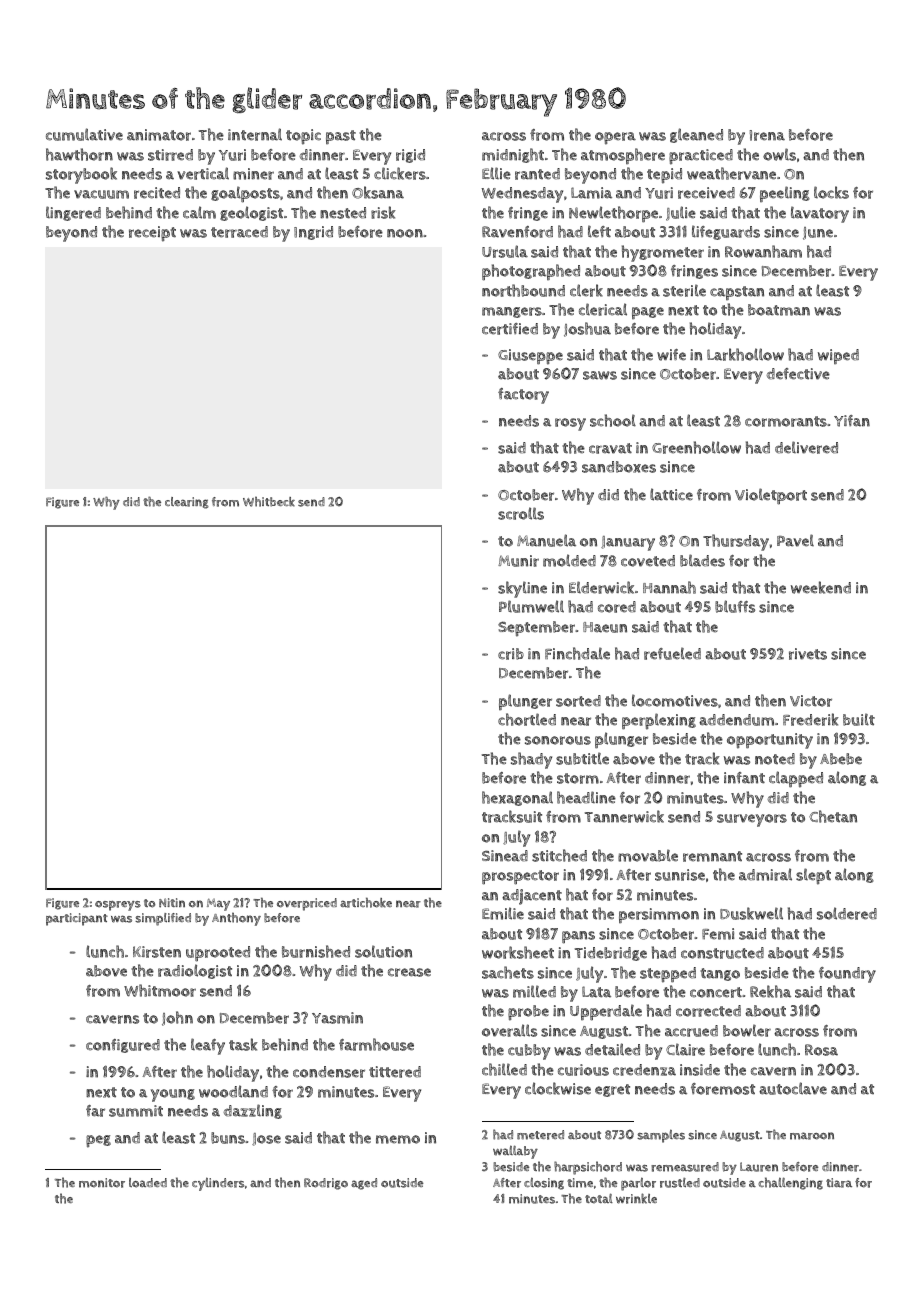  Describe the element at coordinates (765, 874) in the image. I see `admiral` at that location.
